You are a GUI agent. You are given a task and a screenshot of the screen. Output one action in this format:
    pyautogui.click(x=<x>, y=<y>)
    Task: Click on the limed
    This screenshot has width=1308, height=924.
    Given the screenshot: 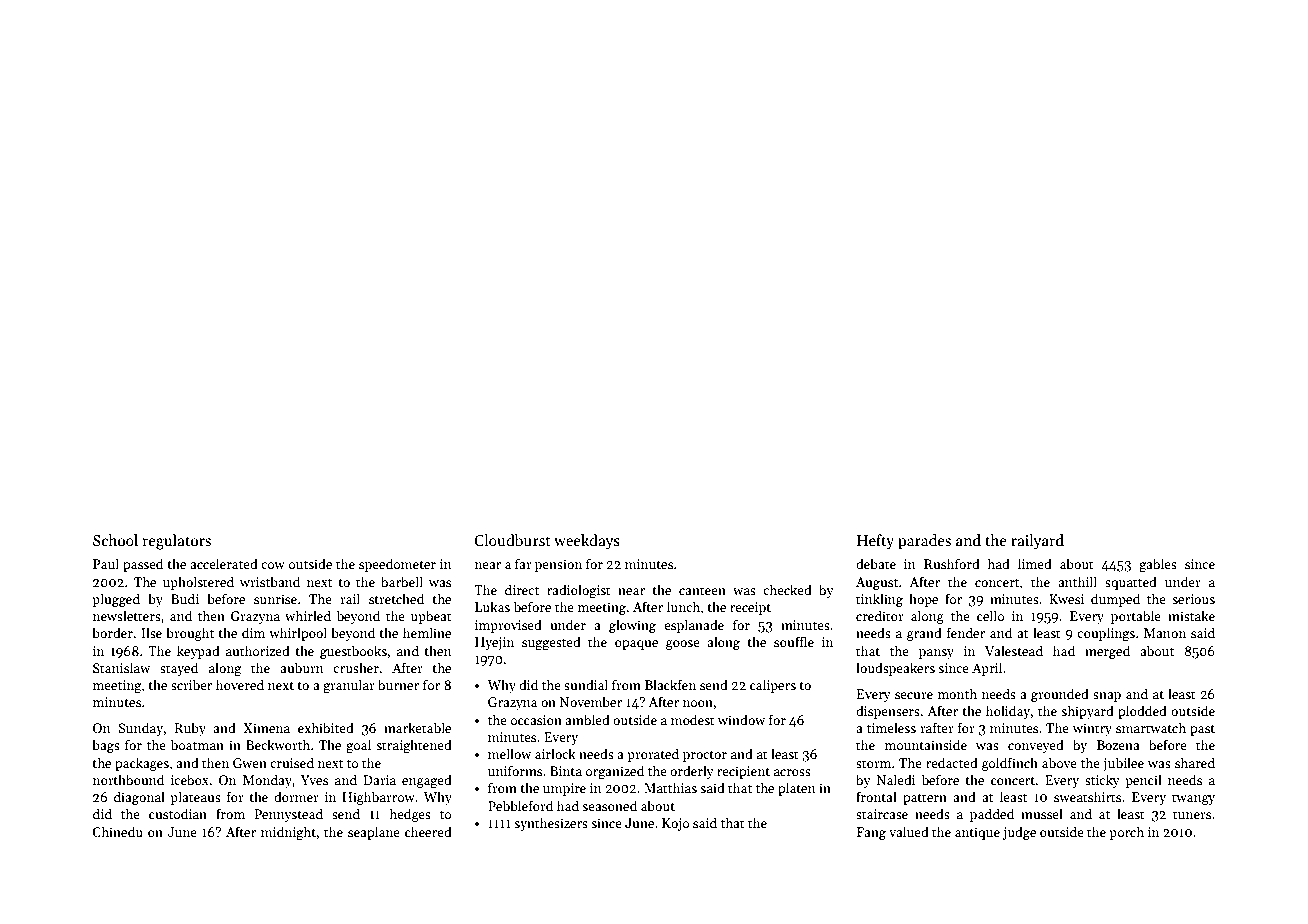 What is the action you would take?
    pyautogui.click(x=1035, y=563)
